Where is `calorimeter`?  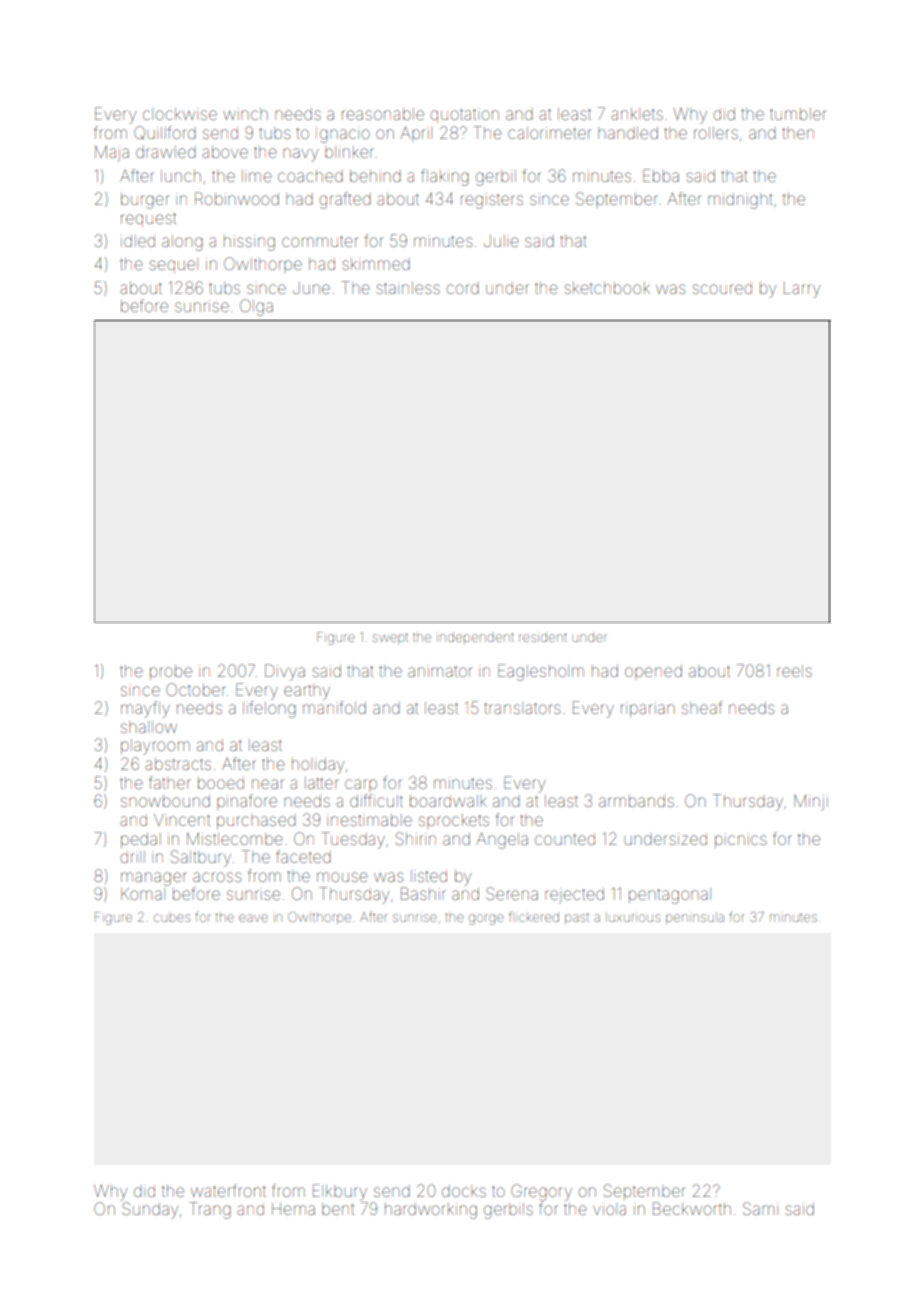
calorimeter is located at coordinates (550, 133).
